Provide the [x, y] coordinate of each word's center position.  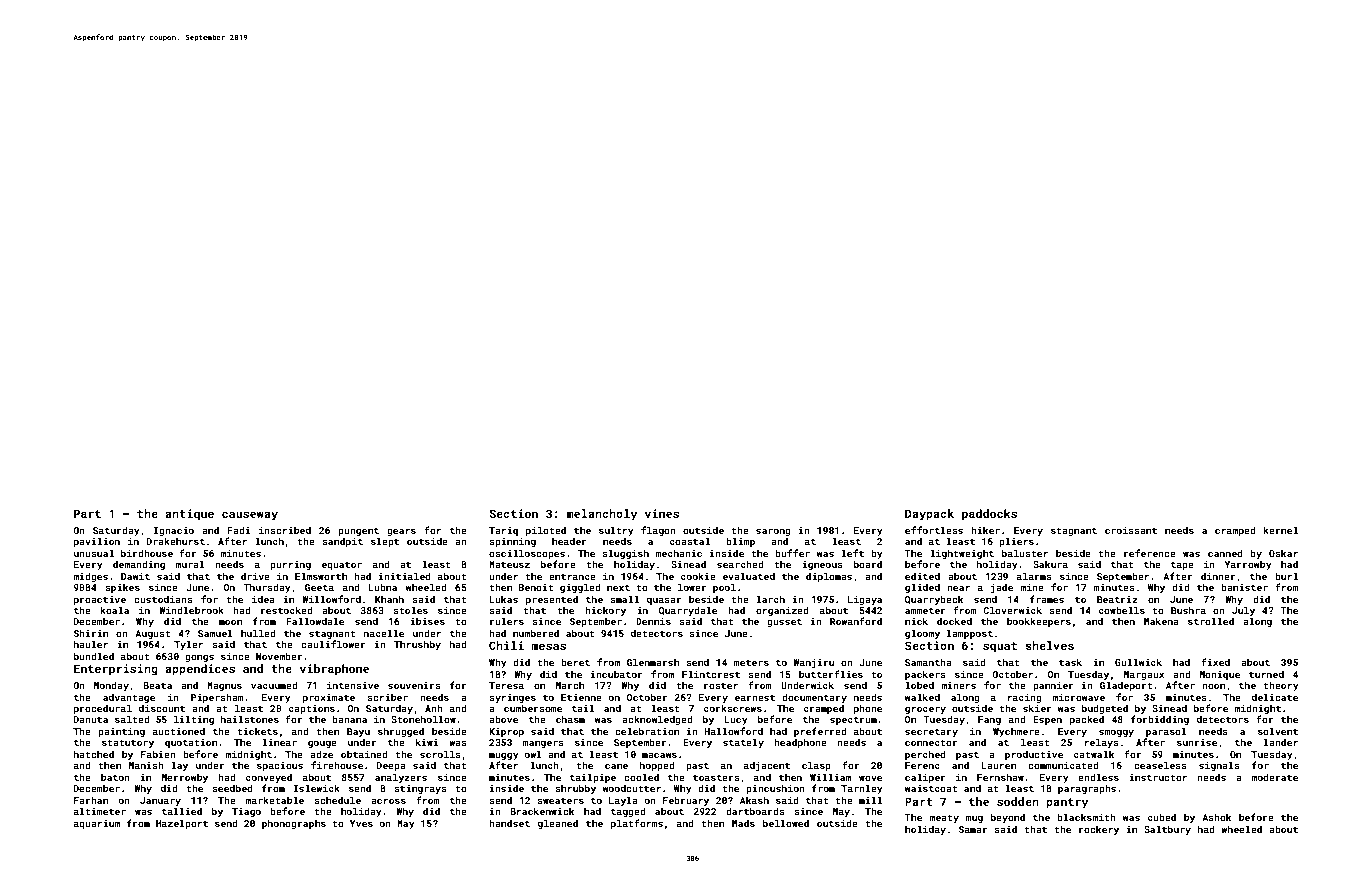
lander [1281, 742]
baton [115, 777]
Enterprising [116, 670]
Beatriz [1117, 599]
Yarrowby [1248, 565]
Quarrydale [688, 611]
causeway [250, 516]
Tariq [503, 531]
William [830, 777]
